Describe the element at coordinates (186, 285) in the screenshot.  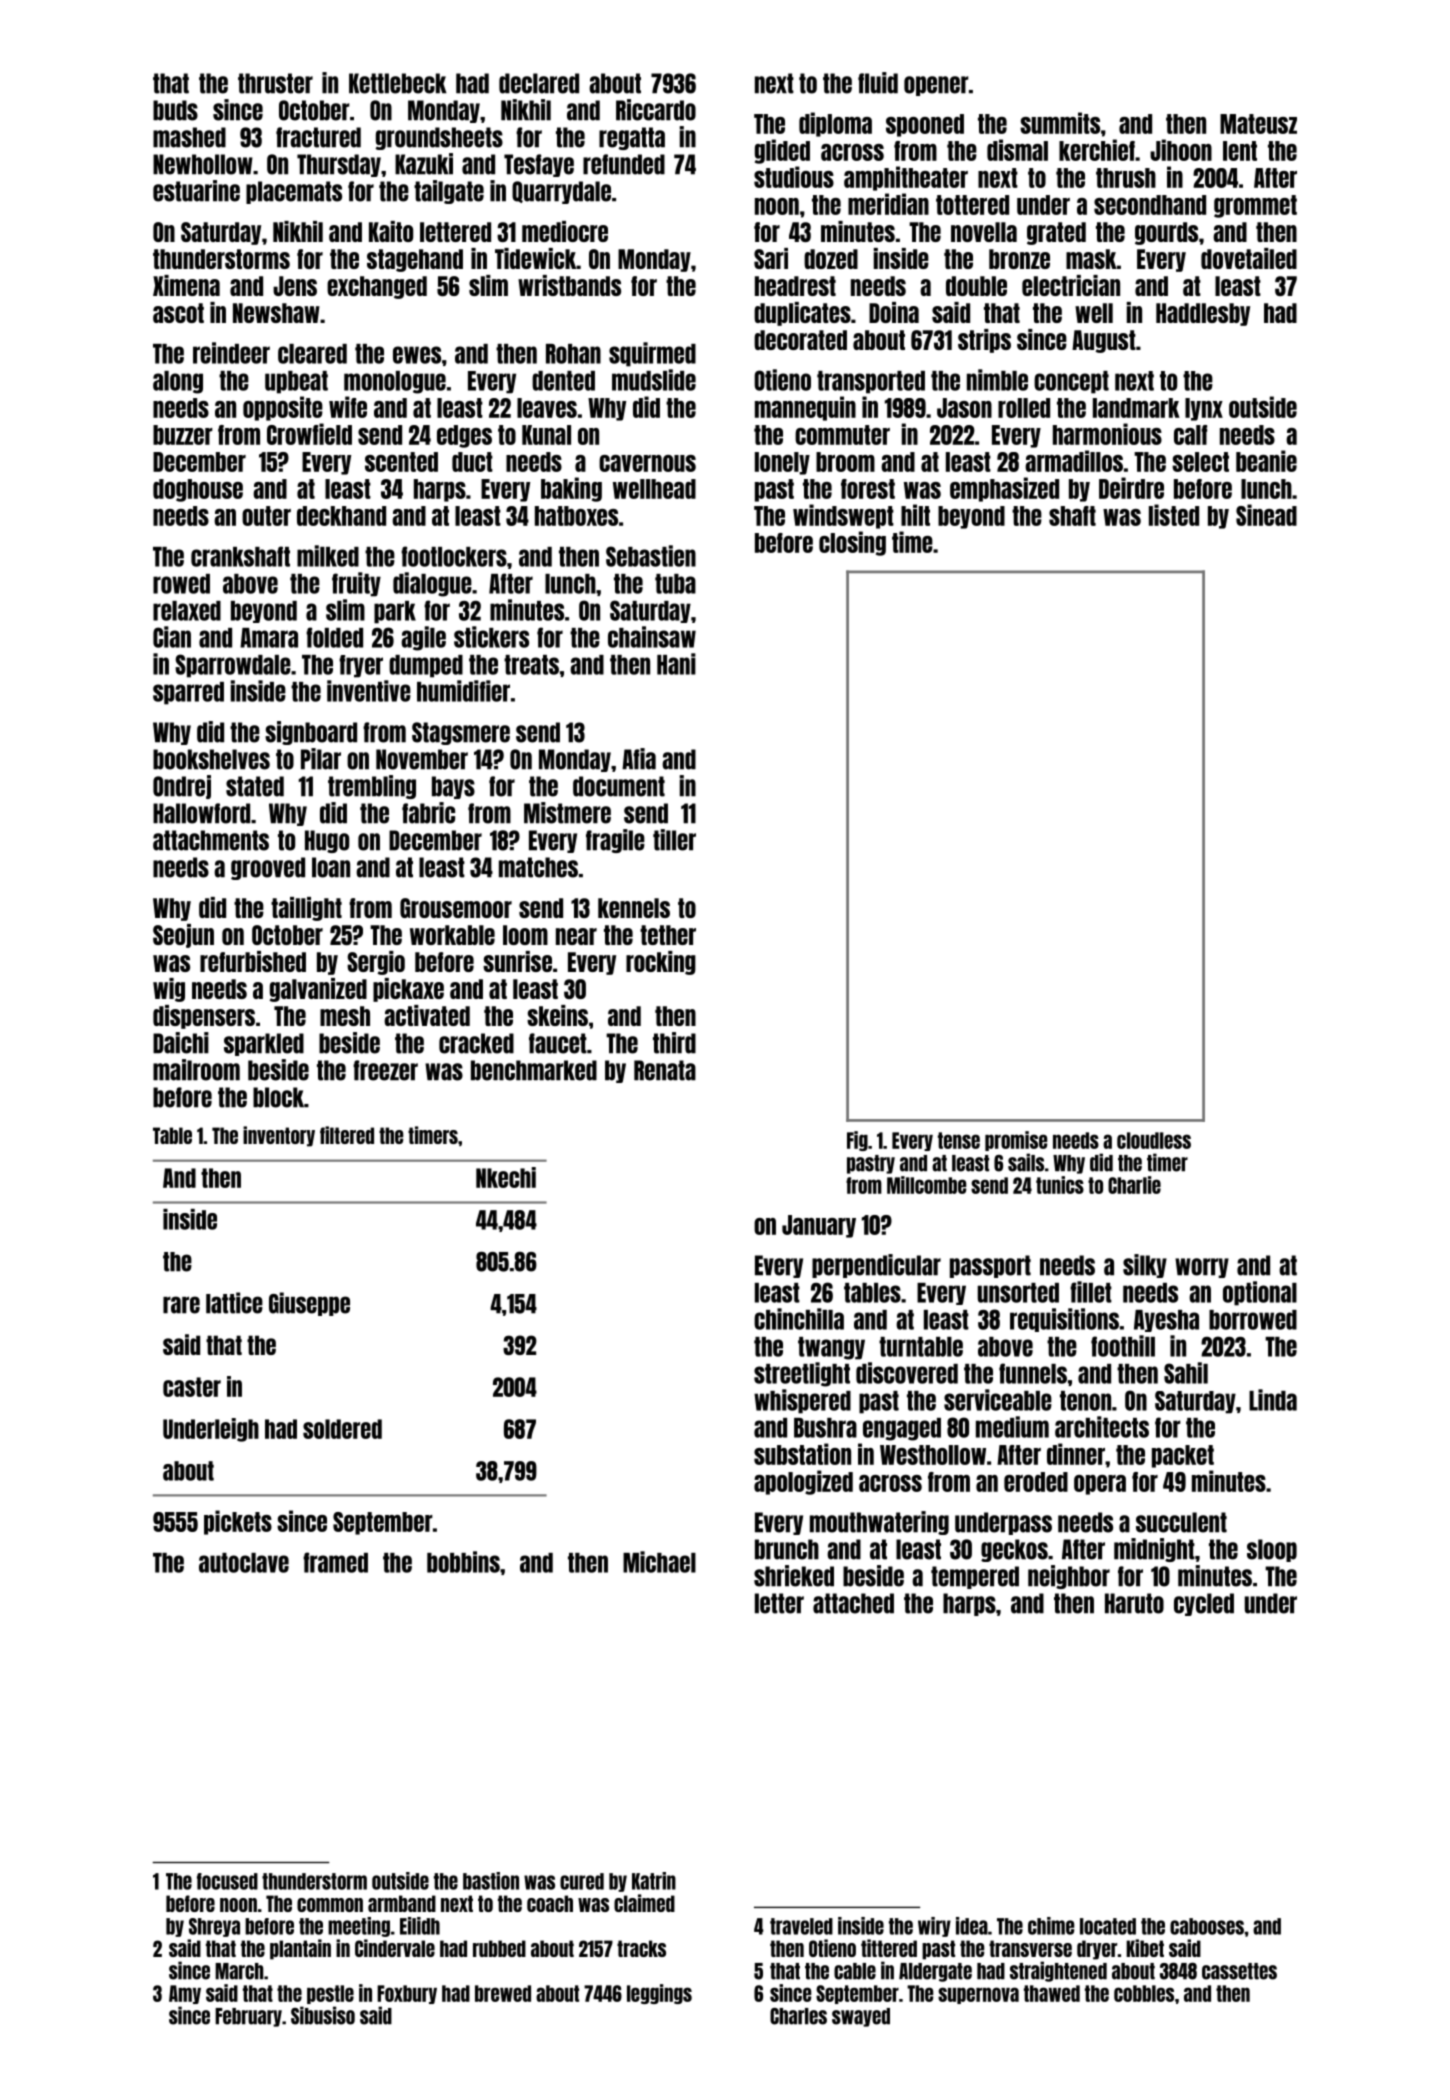
I see `Ximena` at that location.
